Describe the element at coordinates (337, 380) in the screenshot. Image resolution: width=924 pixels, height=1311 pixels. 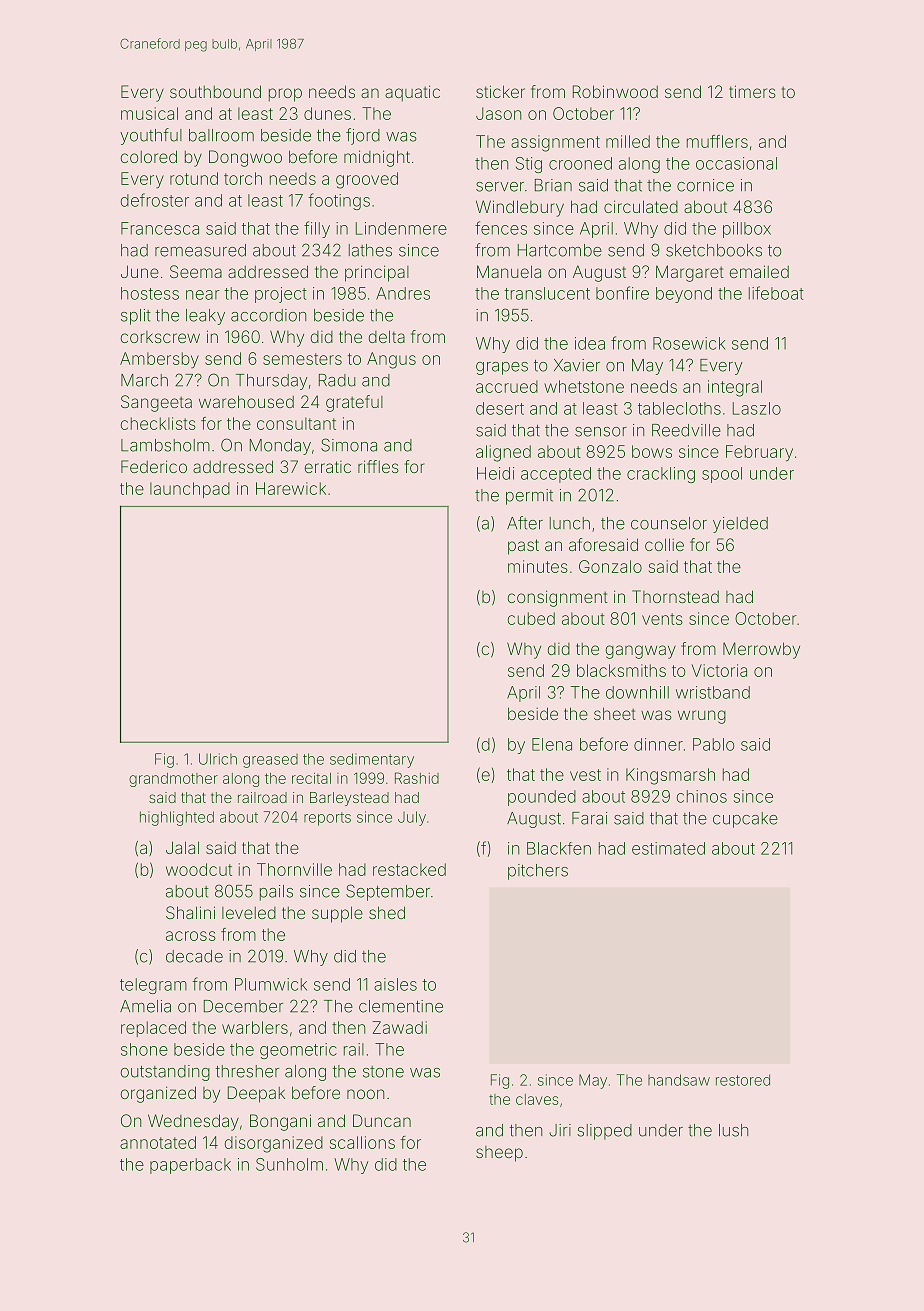
I see `Radu` at that location.
